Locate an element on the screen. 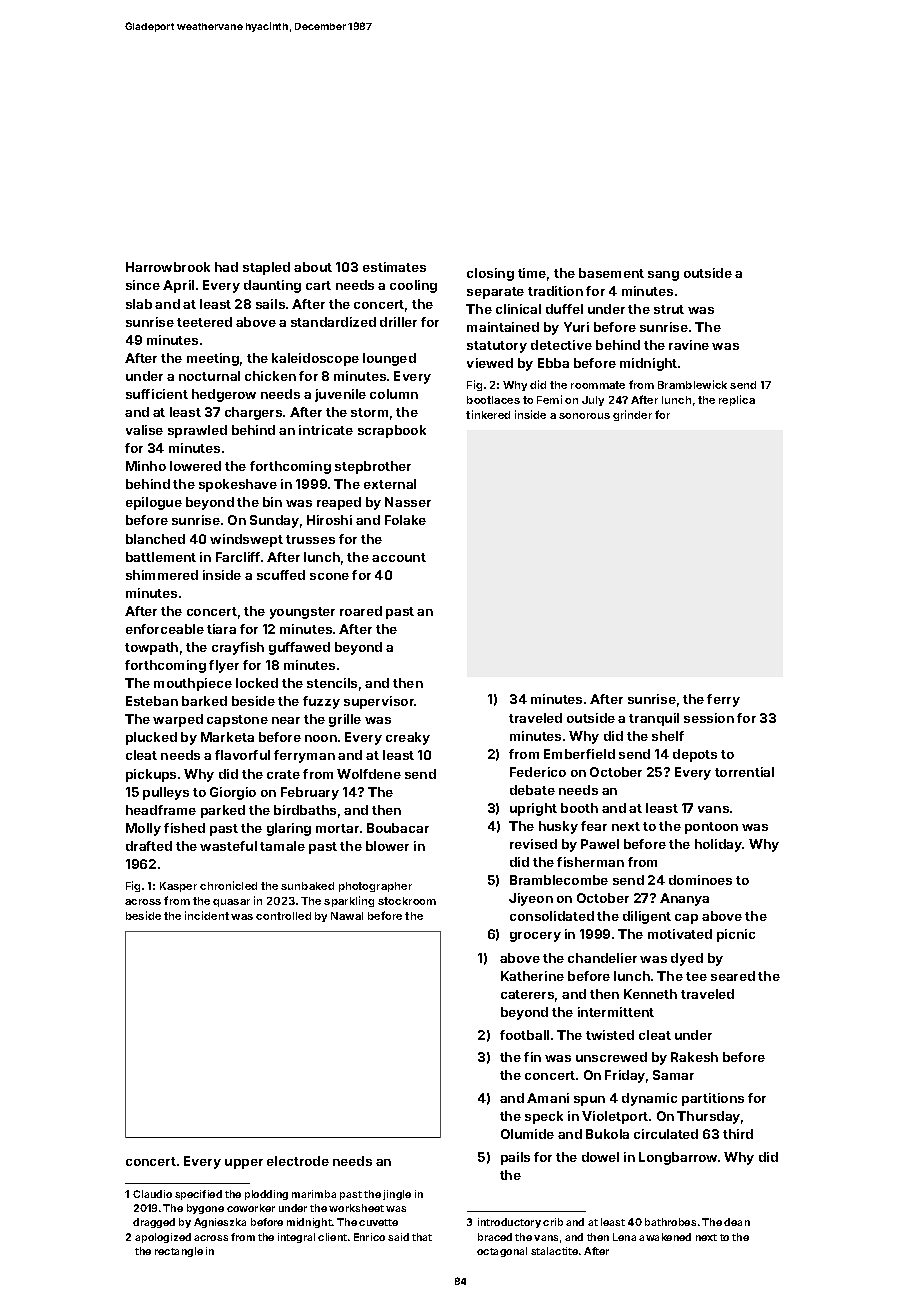 This screenshot has height=1316, width=908. Pawel is located at coordinates (600, 844).
